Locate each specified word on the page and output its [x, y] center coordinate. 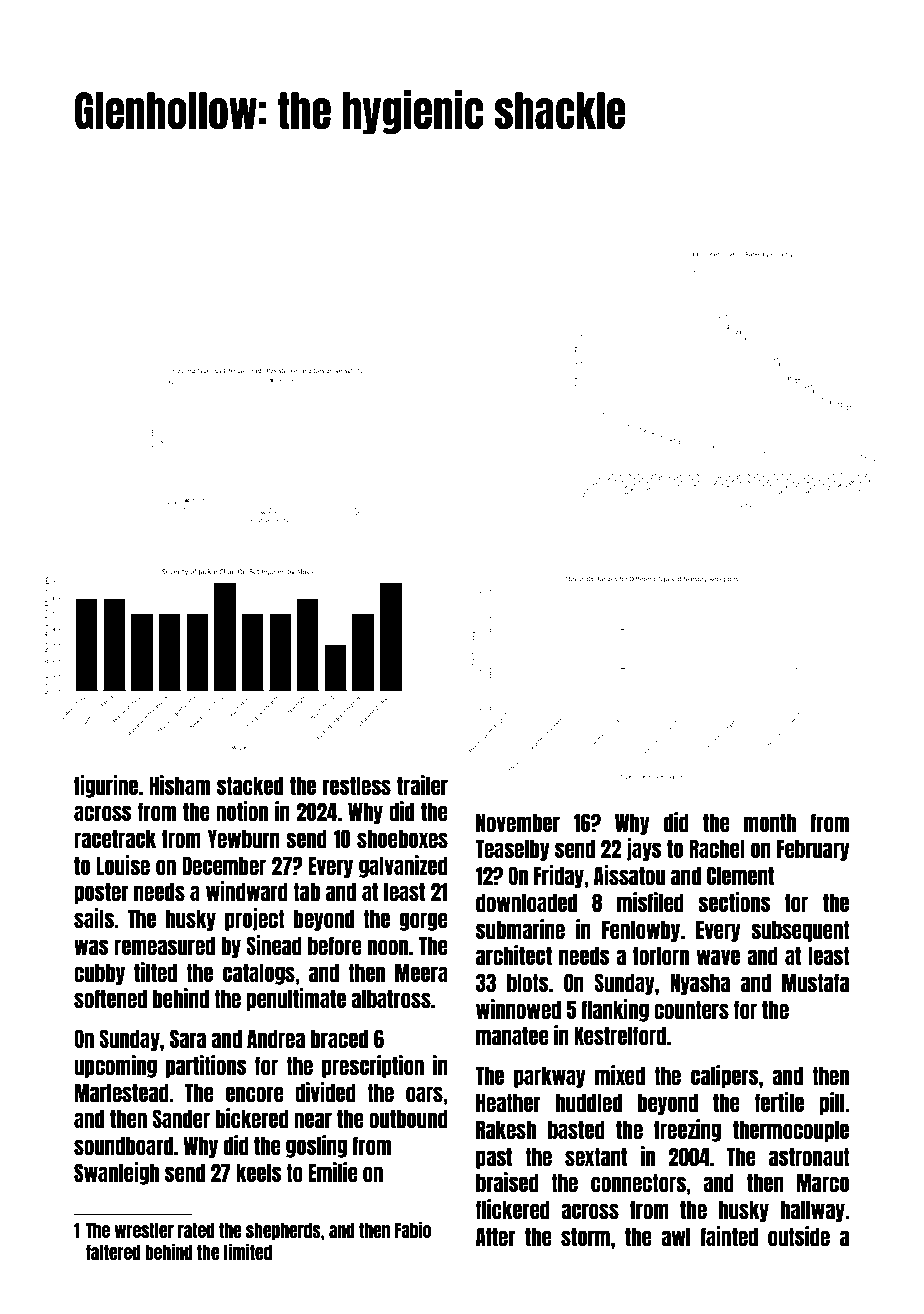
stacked [250, 785]
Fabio [413, 1229]
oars [424, 1094]
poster [101, 893]
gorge [424, 921]
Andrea [276, 1038]
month [770, 822]
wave [718, 957]
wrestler [144, 1230]
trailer [422, 785]
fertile [779, 1102]
